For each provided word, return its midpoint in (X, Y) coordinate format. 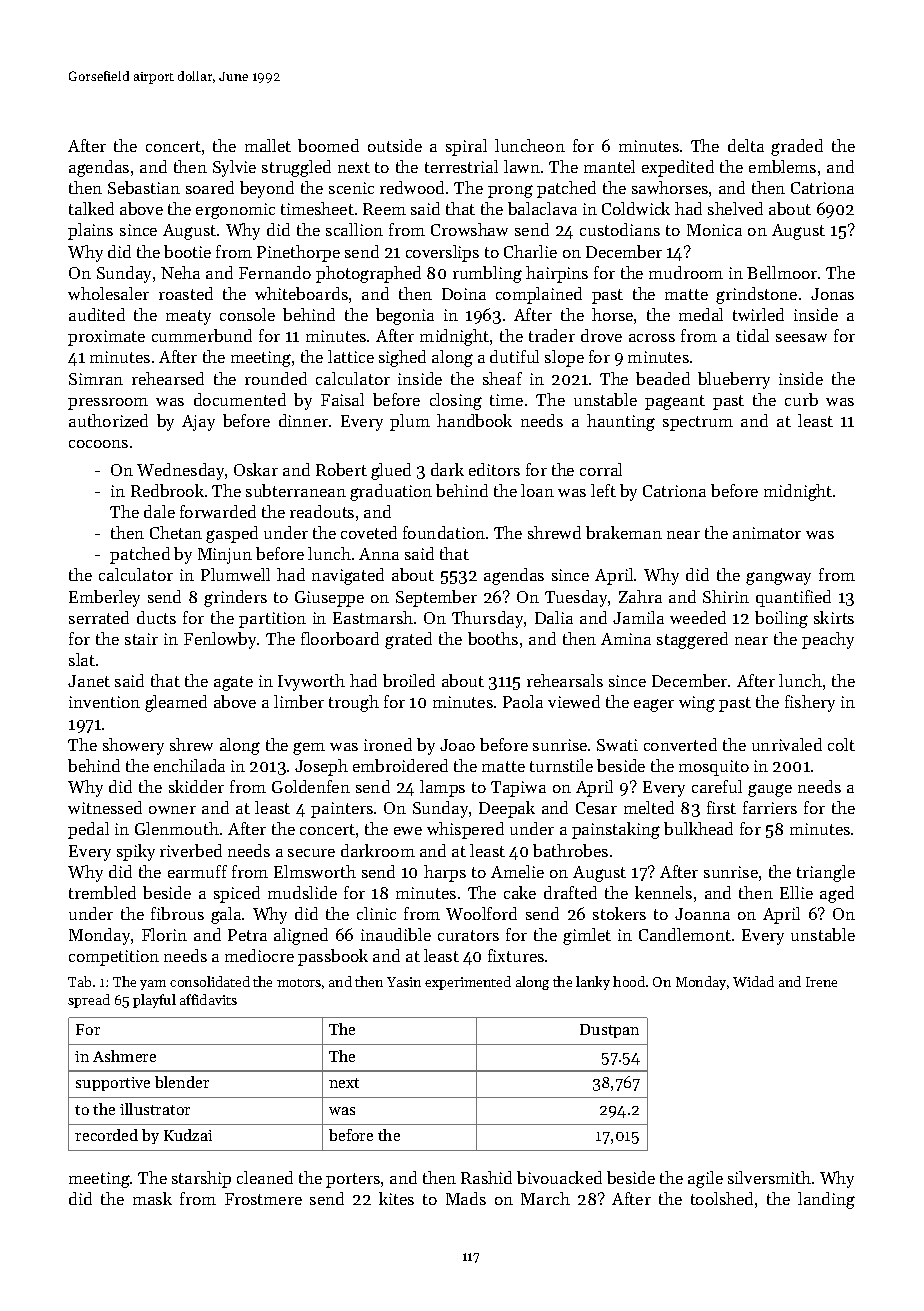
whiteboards (301, 293)
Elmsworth (315, 871)
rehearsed (168, 378)
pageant (675, 402)
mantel (609, 166)
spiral (466, 147)
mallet (268, 145)
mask (152, 1198)
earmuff (197, 871)
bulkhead (698, 828)
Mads (466, 1198)
